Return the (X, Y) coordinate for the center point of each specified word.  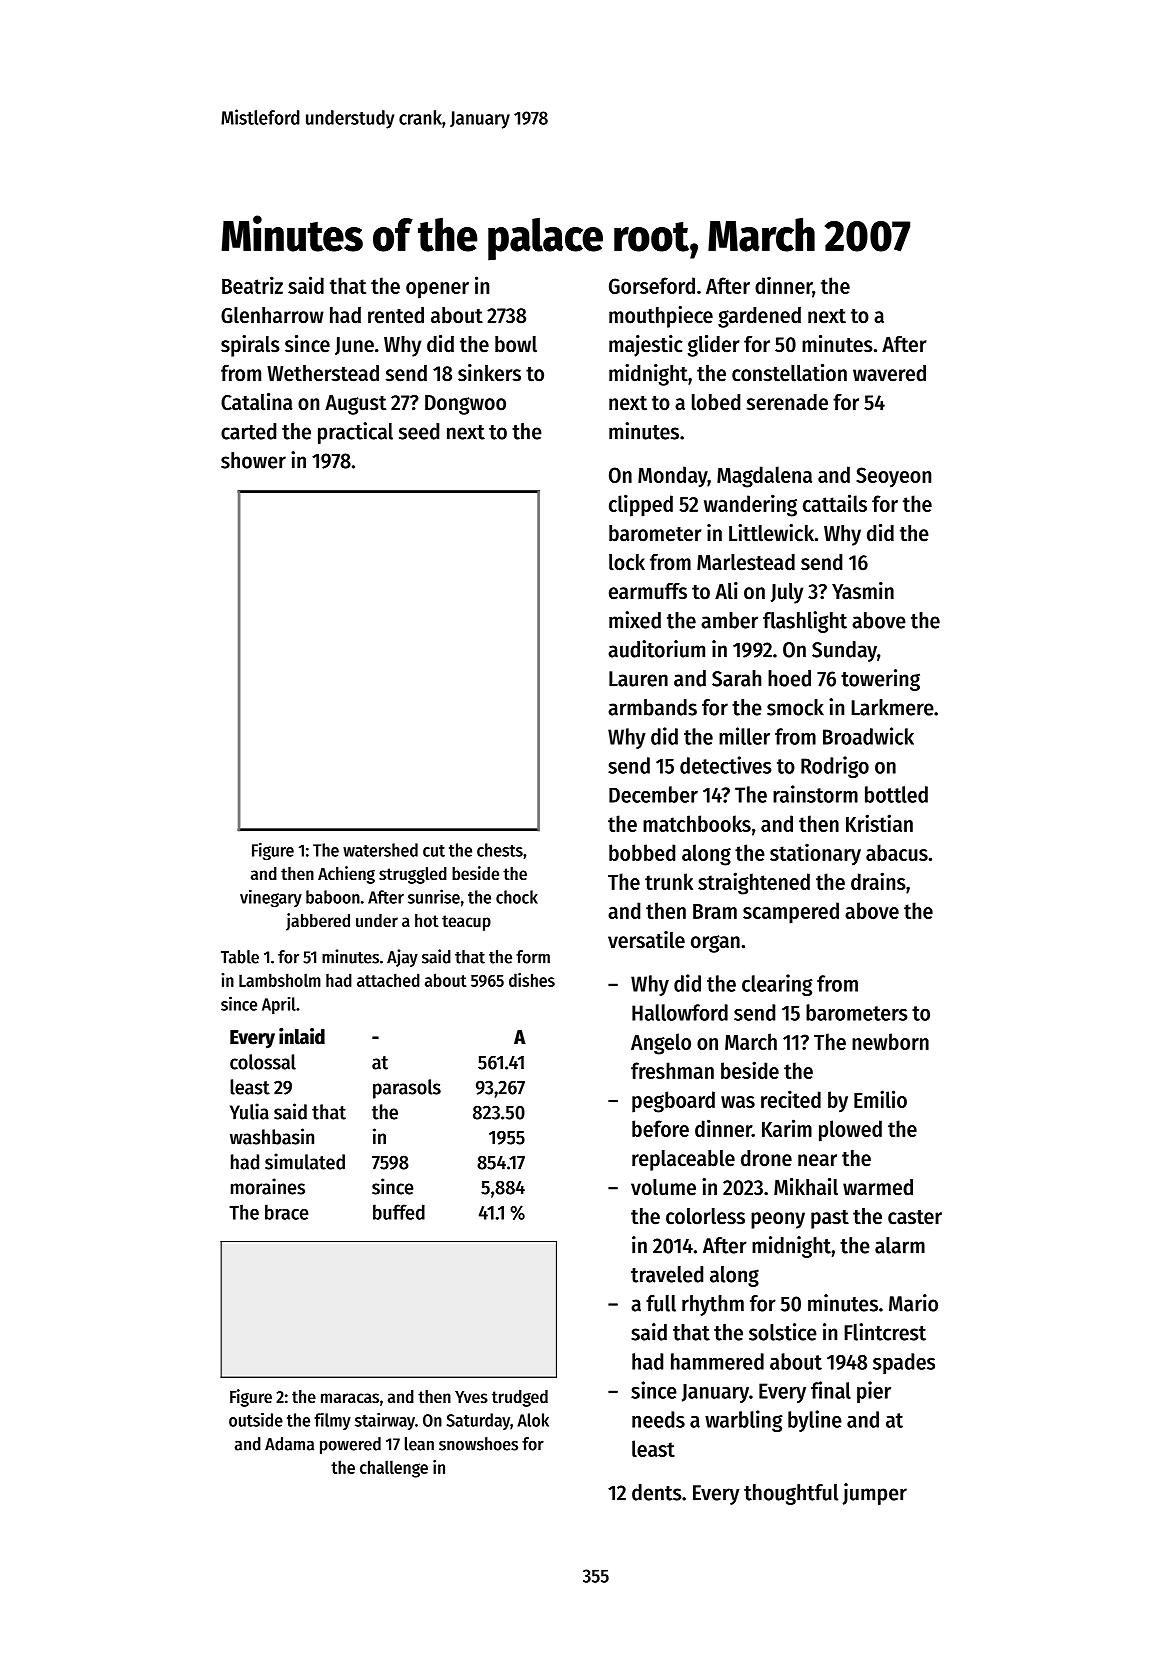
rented (396, 315)
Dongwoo (465, 405)
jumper (875, 1494)
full (661, 1303)
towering (880, 680)
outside (256, 1420)
